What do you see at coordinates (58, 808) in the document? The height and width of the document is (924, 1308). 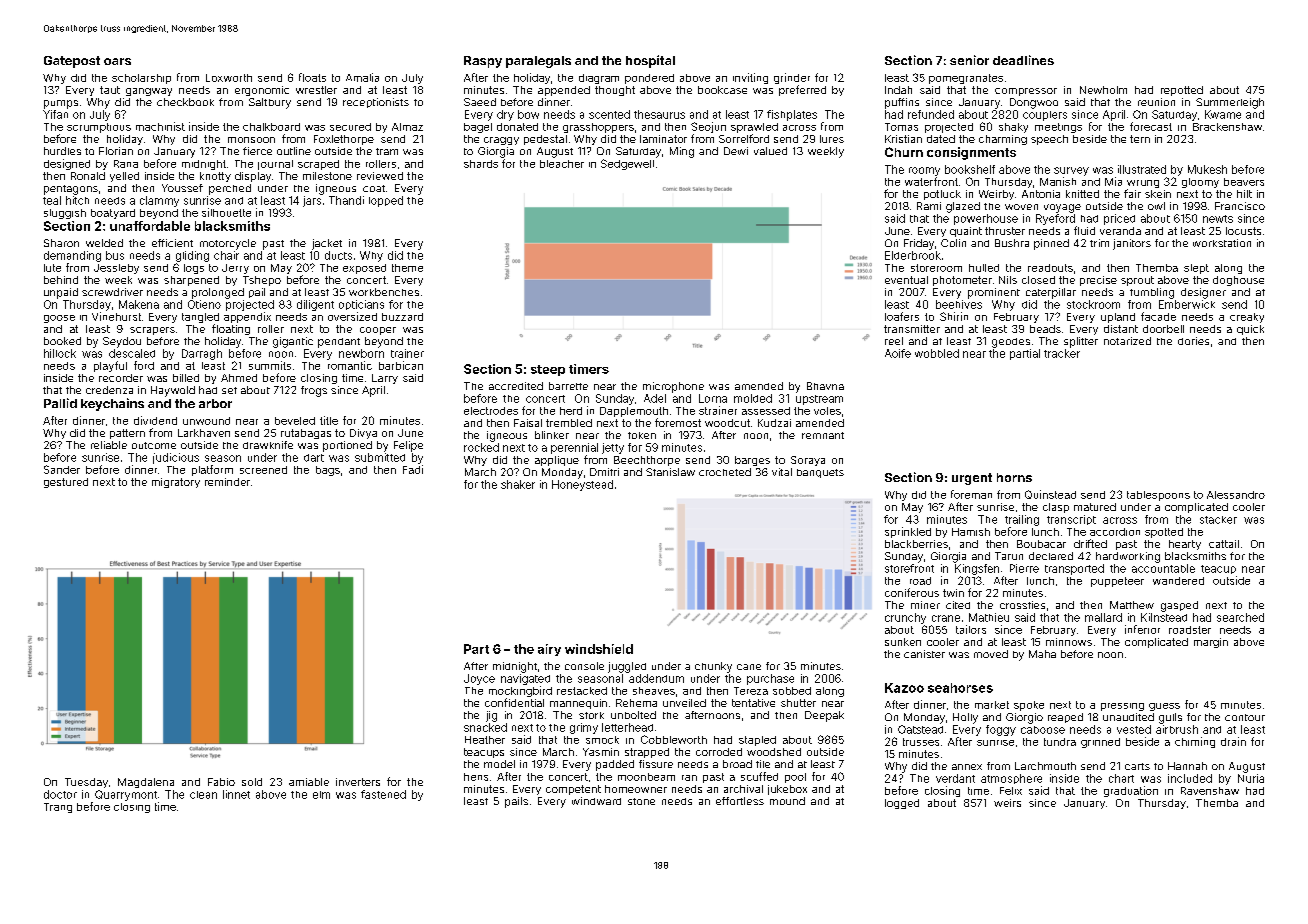 I see `Trang` at bounding box center [58, 808].
